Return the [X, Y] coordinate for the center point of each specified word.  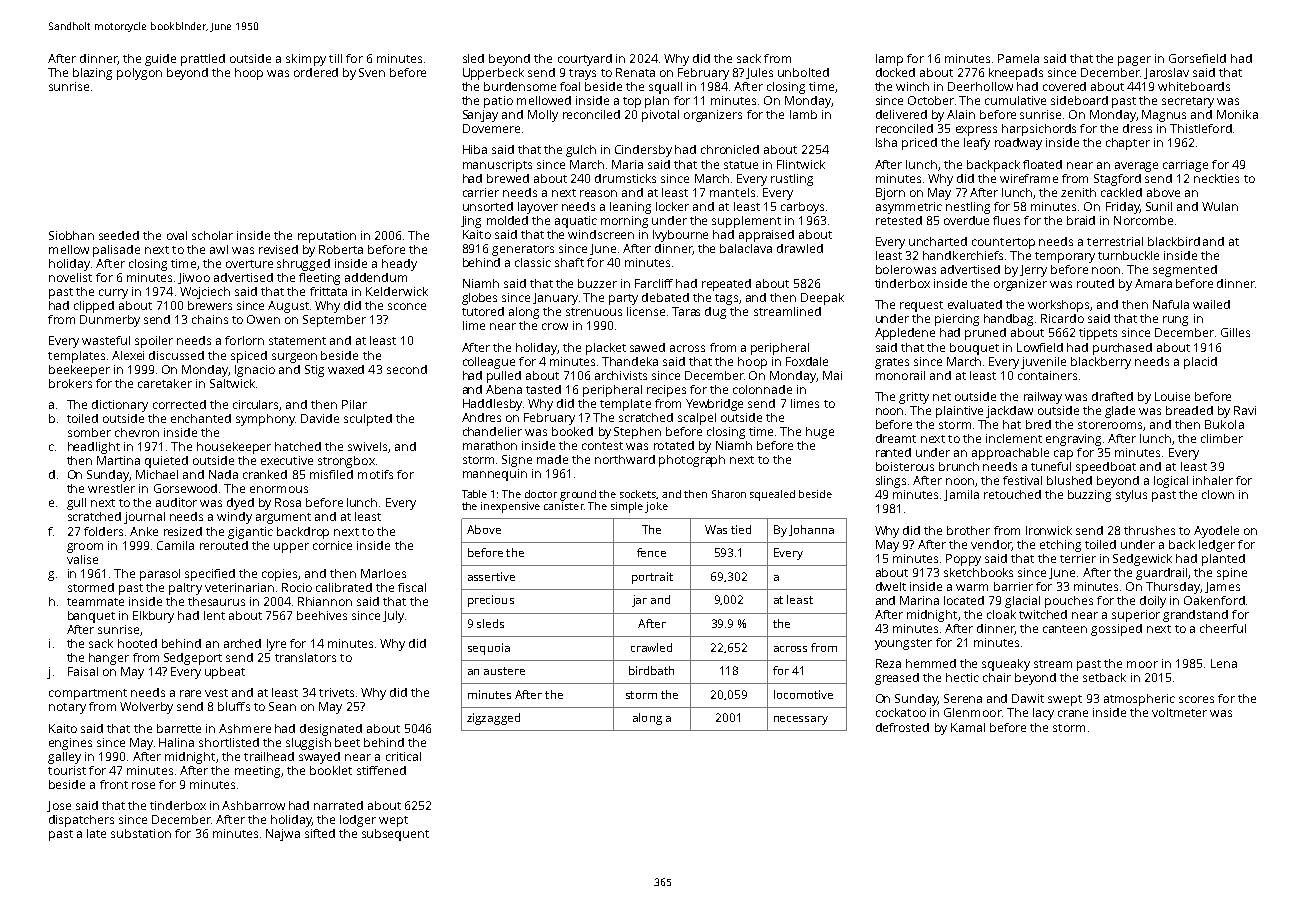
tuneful [1051, 466]
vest [216, 693]
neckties [1216, 178]
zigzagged [493, 719]
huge [820, 433]
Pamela [1018, 58]
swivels [367, 446]
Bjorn [890, 194]
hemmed [931, 663]
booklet [331, 770]
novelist [70, 277]
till [335, 58]
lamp [889, 60]
